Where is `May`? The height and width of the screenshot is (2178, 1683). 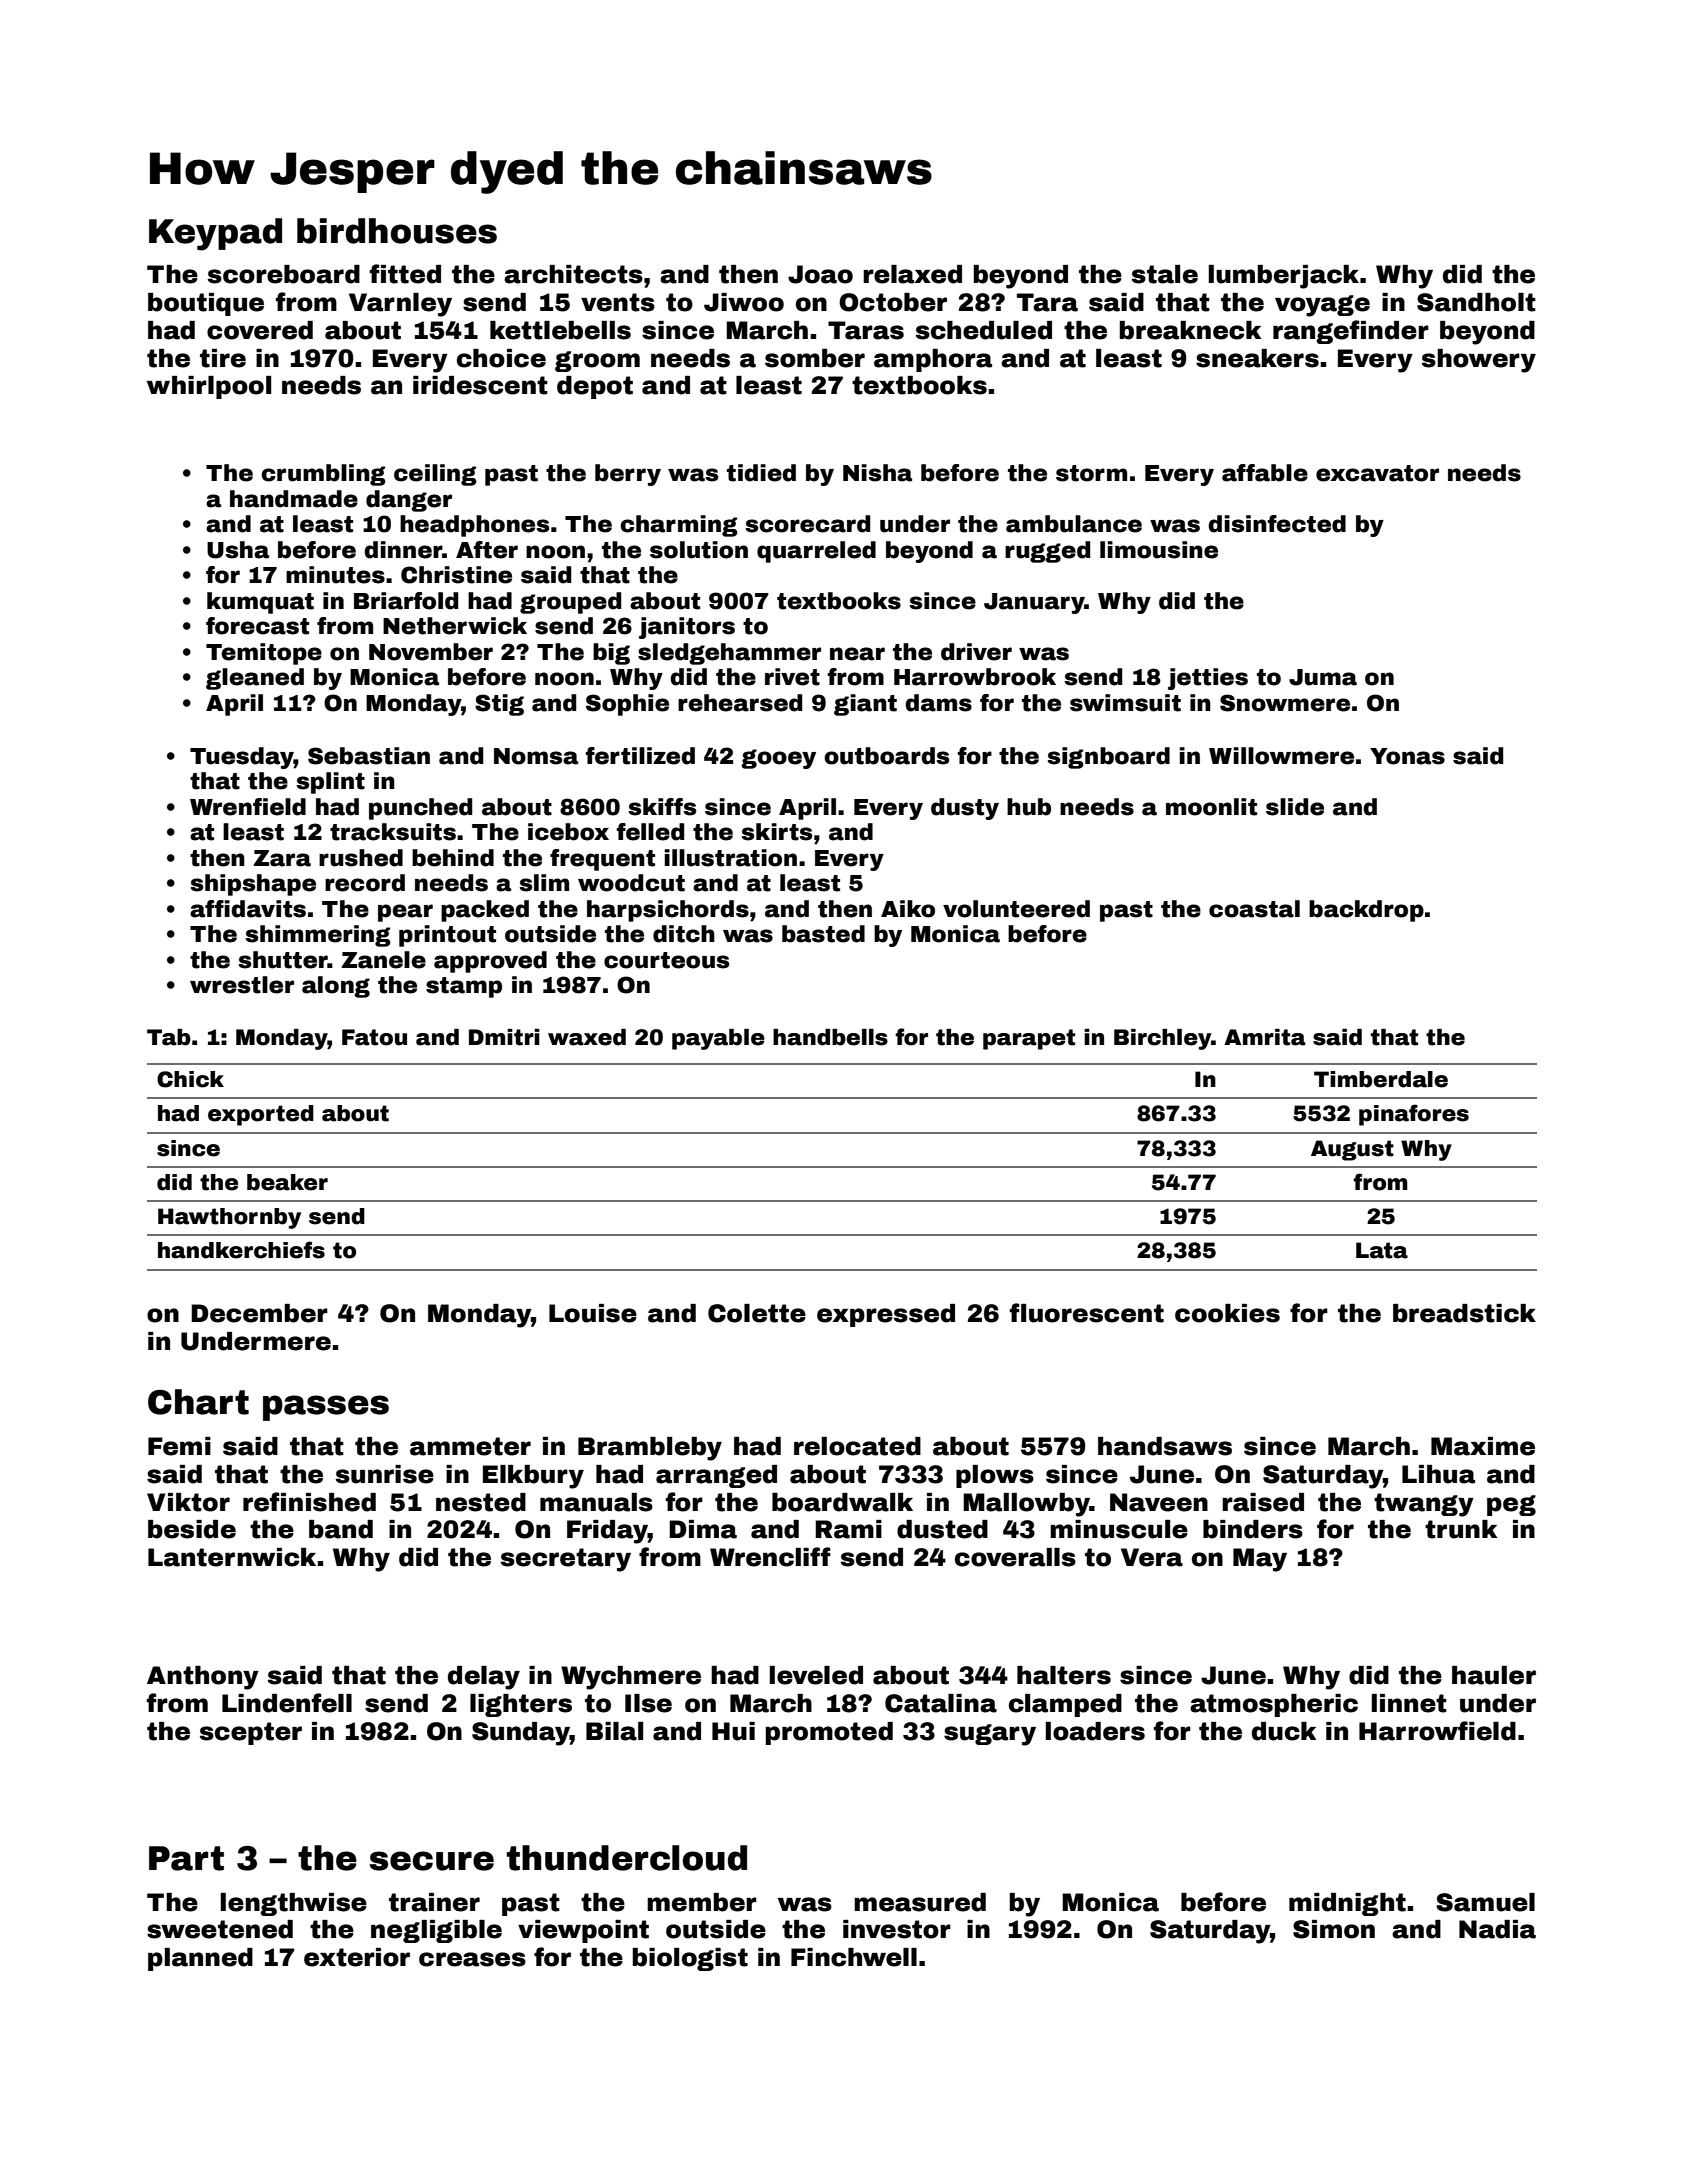
May is located at coordinates (1260, 1560).
